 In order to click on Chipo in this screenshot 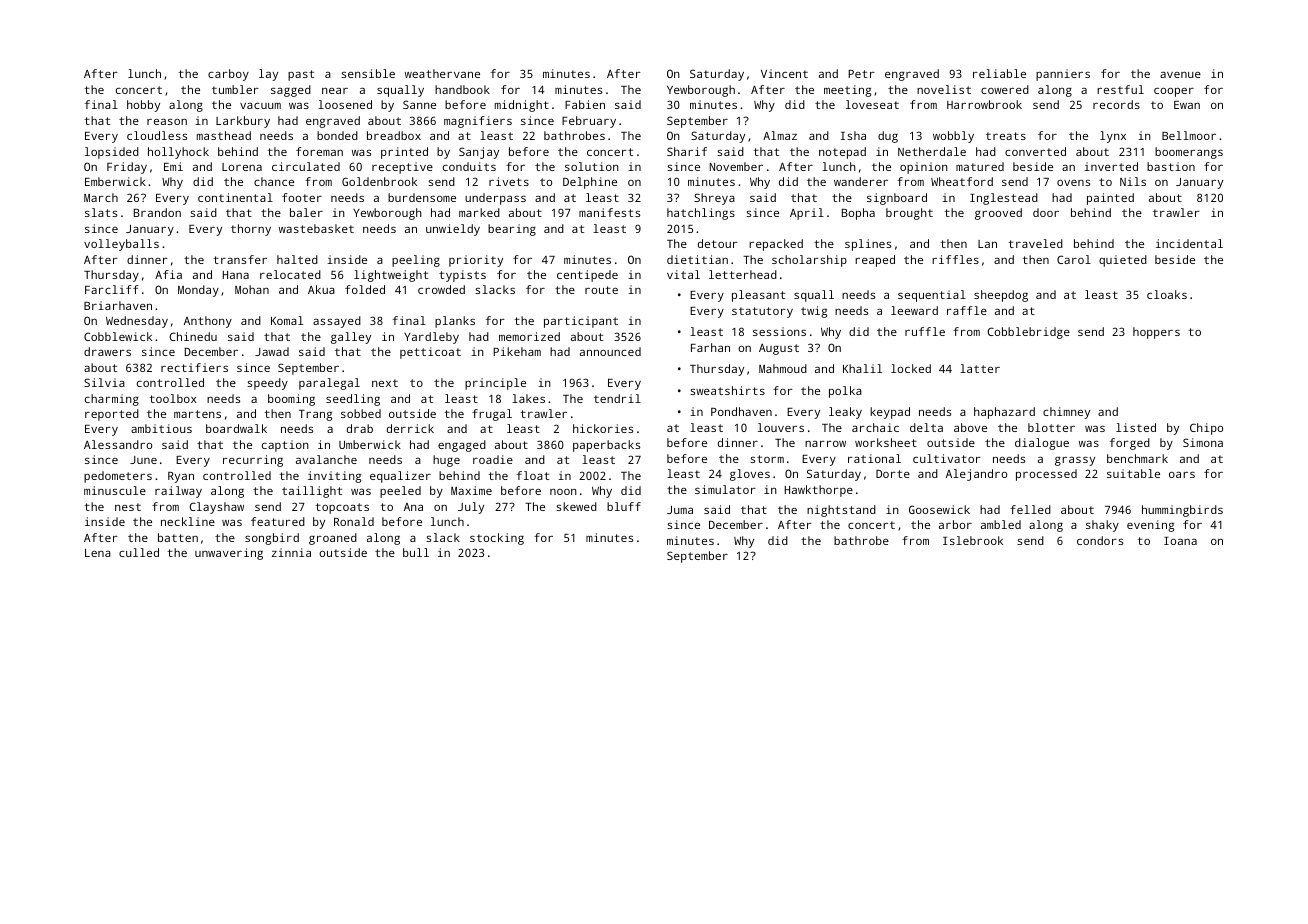, I will do `click(1206, 429)`.
